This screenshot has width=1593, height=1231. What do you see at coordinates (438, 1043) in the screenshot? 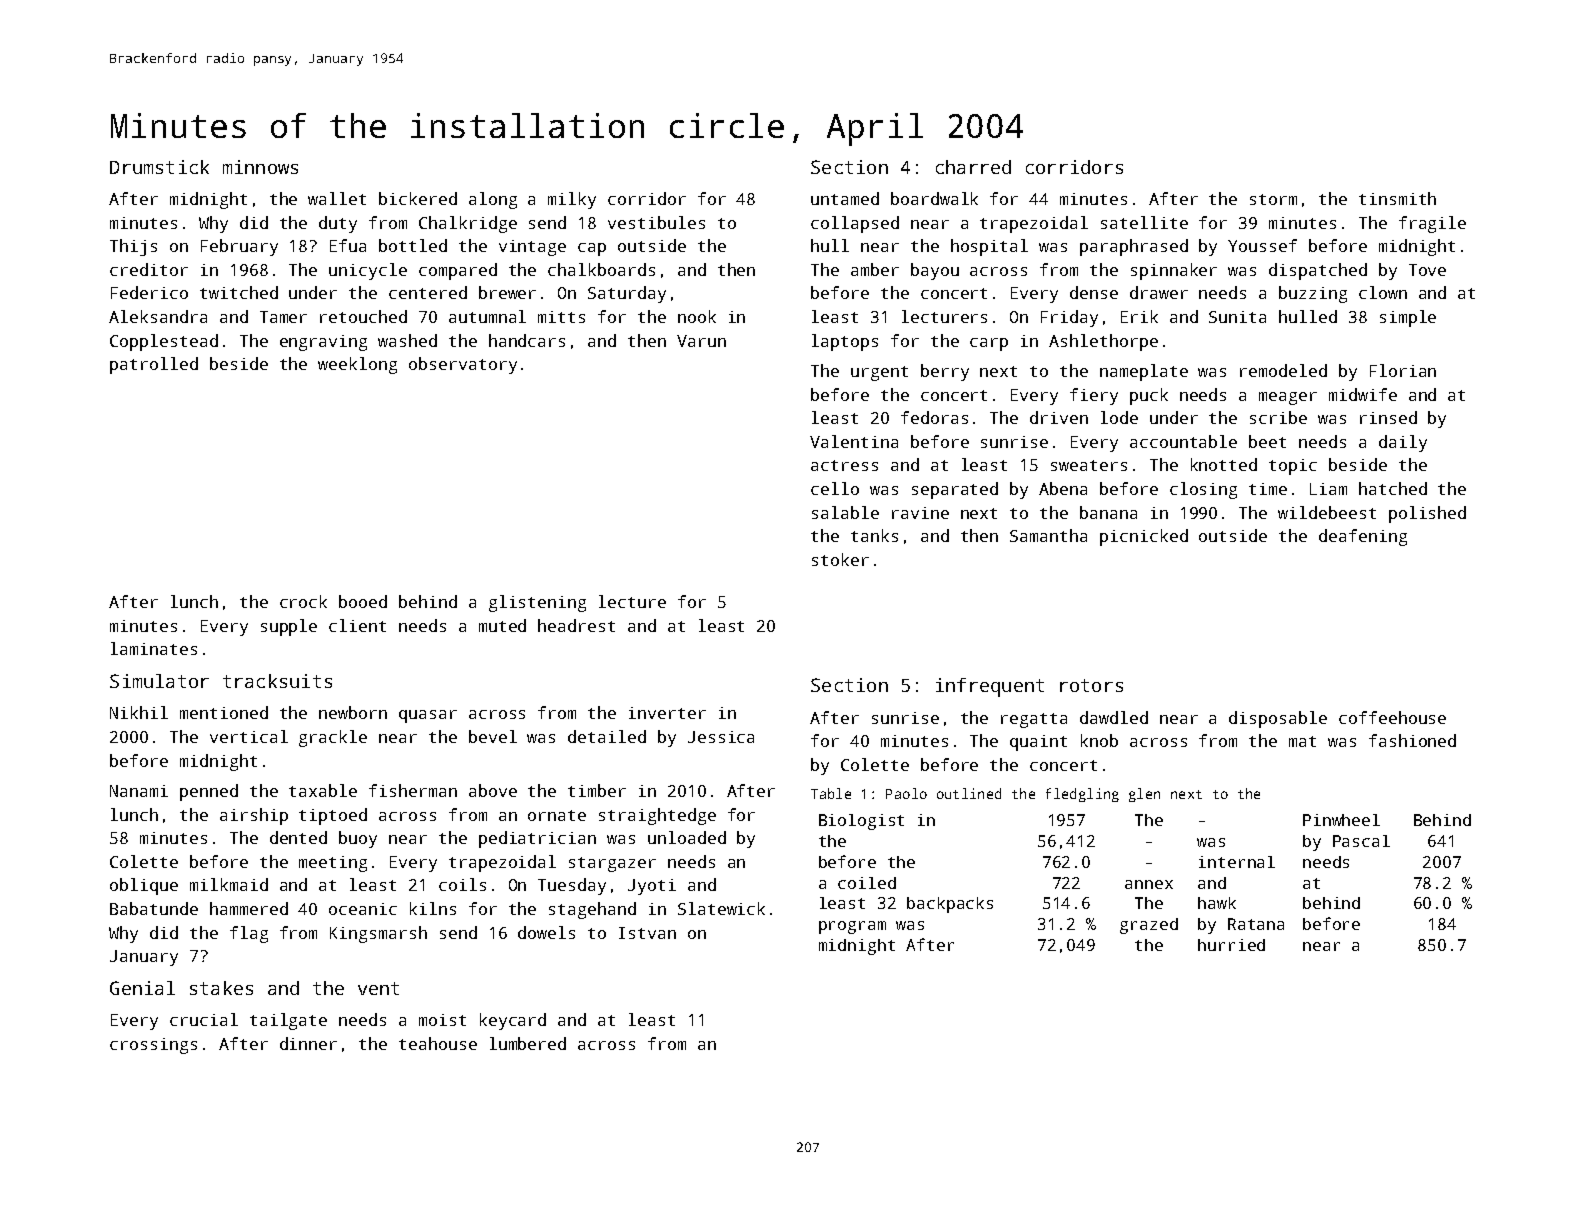
I see `teahouse` at bounding box center [438, 1043].
